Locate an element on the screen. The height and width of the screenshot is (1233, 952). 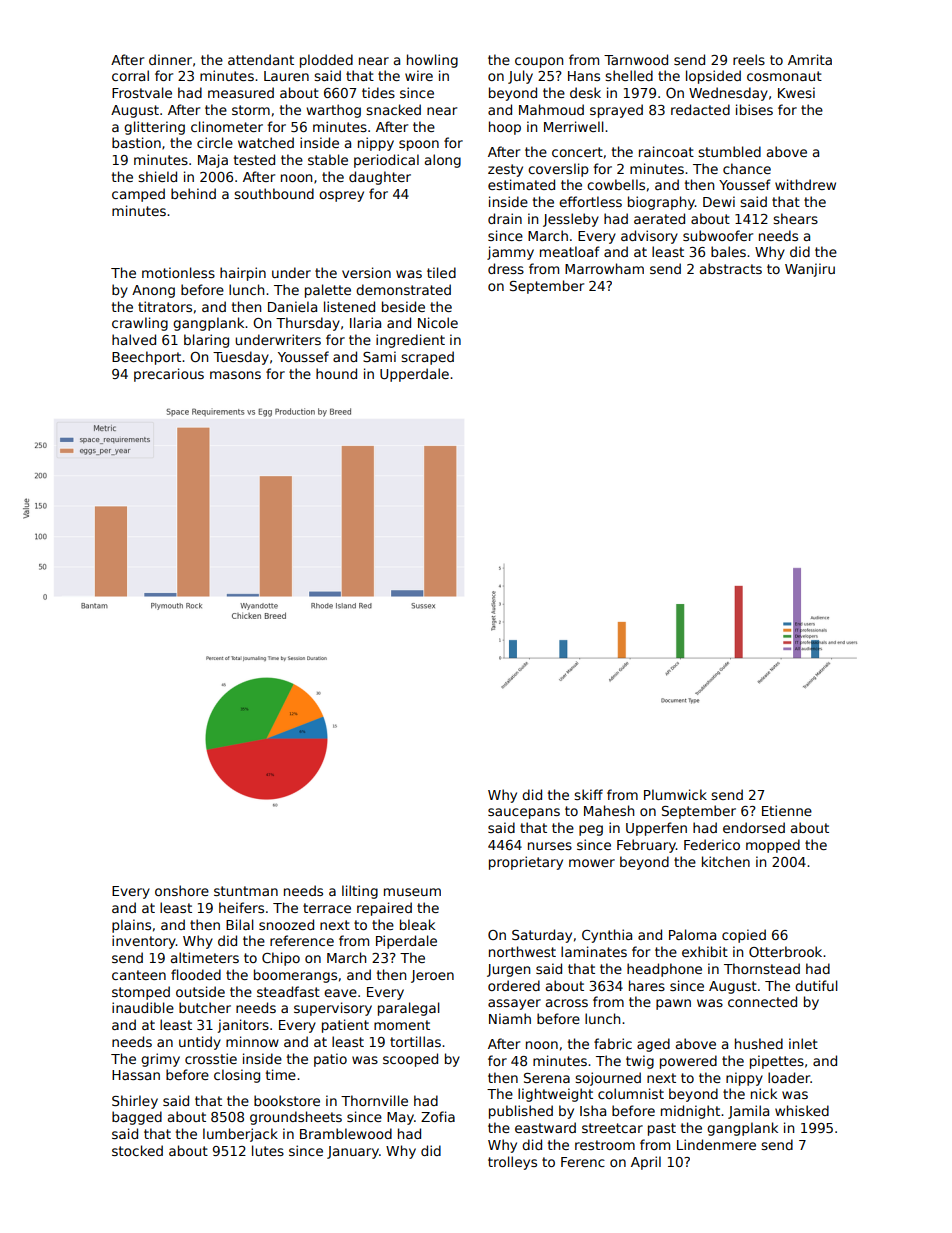
grimy is located at coordinates (160, 1060).
